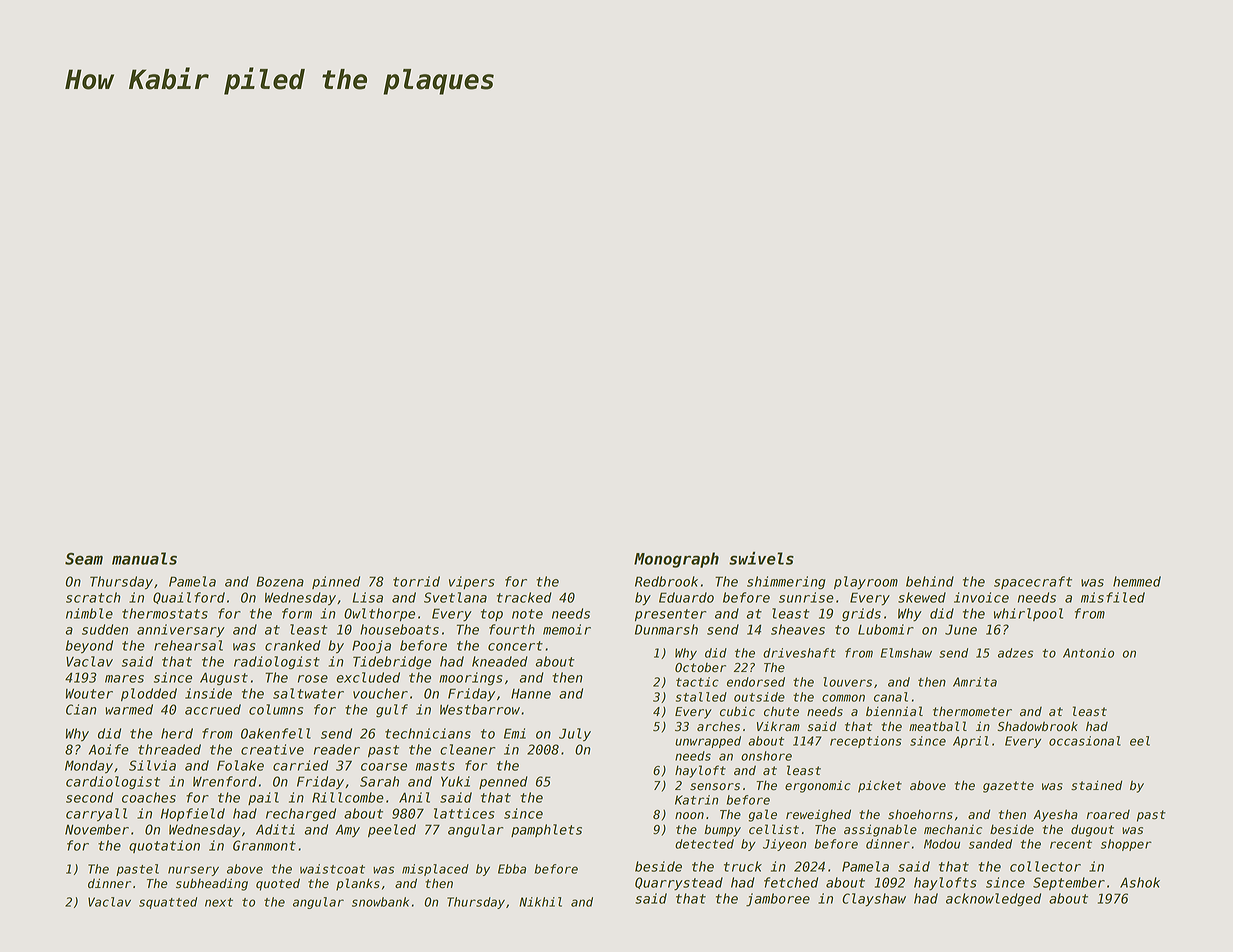  I want to click on Hanne, so click(531, 694).
